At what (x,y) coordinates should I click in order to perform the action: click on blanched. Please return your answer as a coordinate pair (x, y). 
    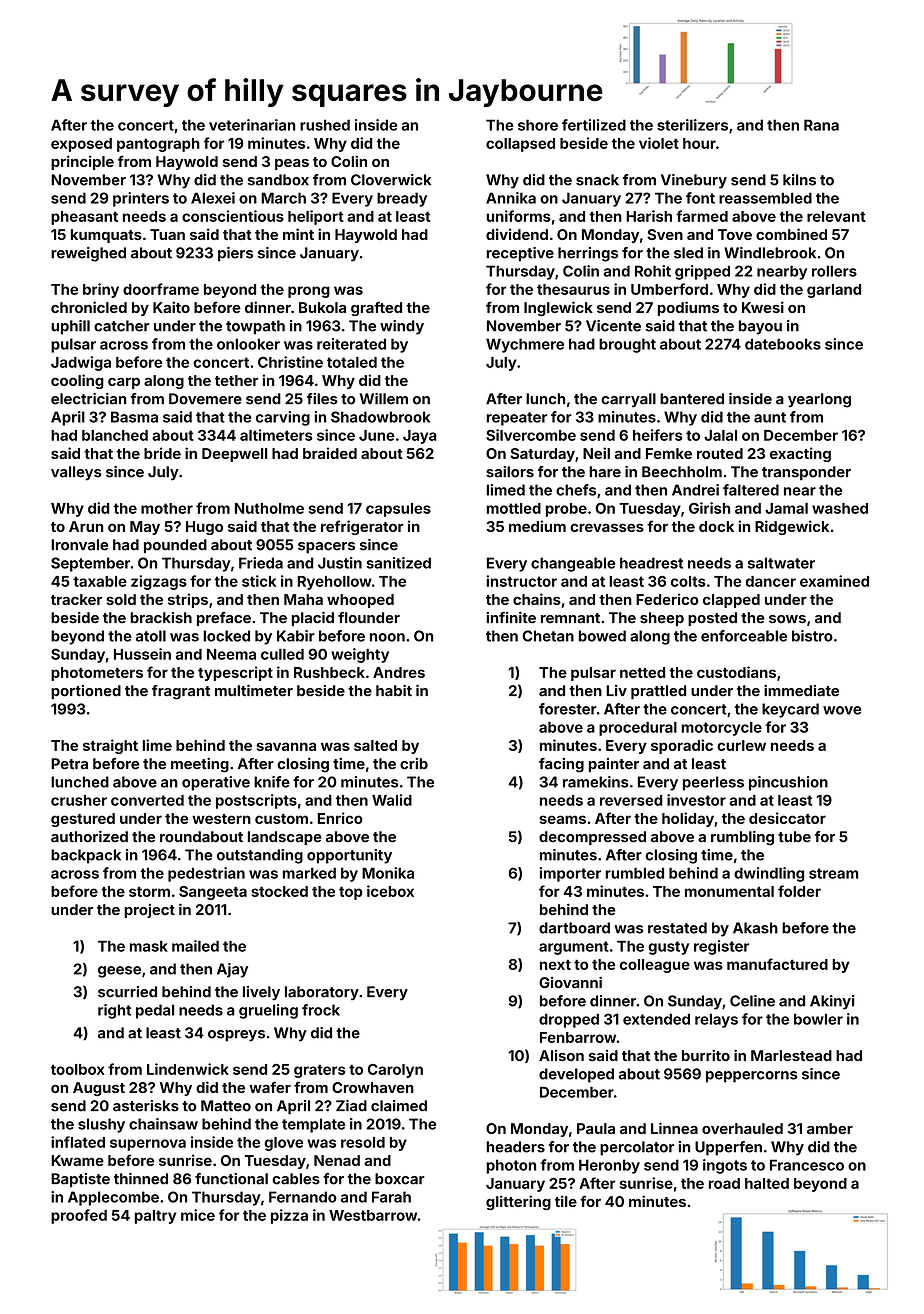
    Looking at the image, I should click on (115, 435).
